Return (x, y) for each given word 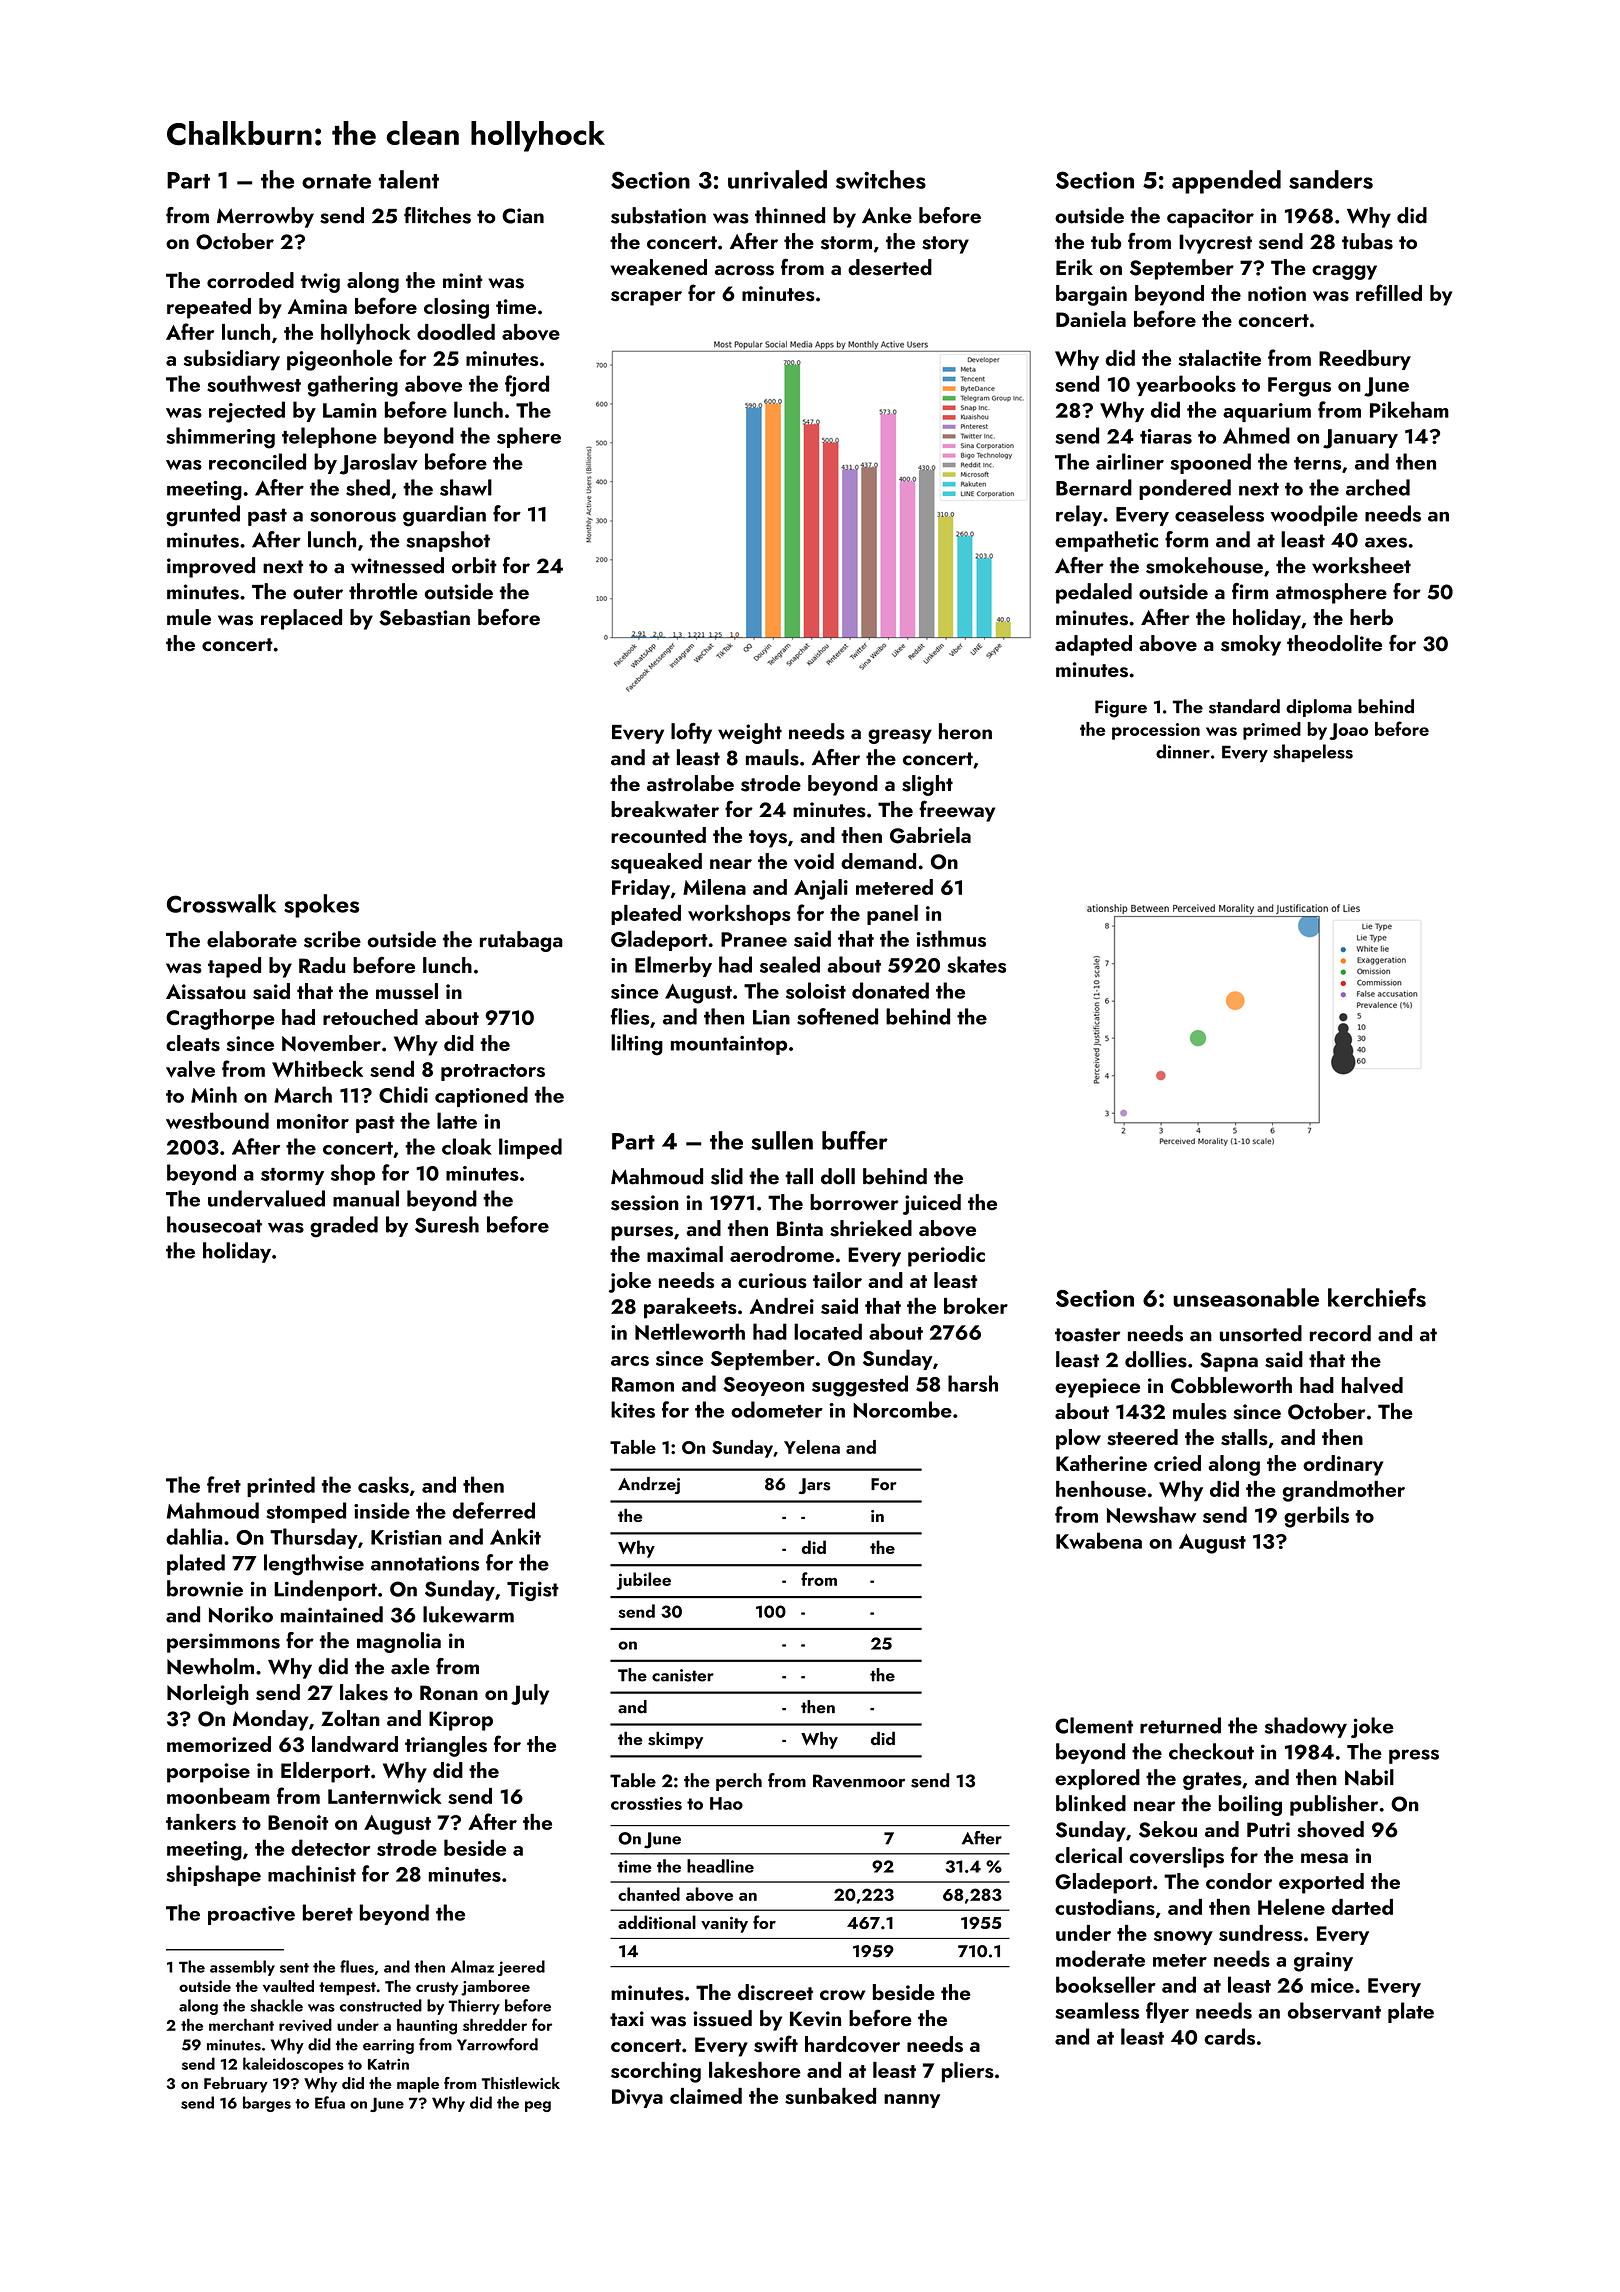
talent (409, 179)
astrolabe (690, 783)
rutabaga (521, 941)
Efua (330, 2102)
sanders (1331, 179)
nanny (912, 2101)
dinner (1183, 751)
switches (881, 179)
